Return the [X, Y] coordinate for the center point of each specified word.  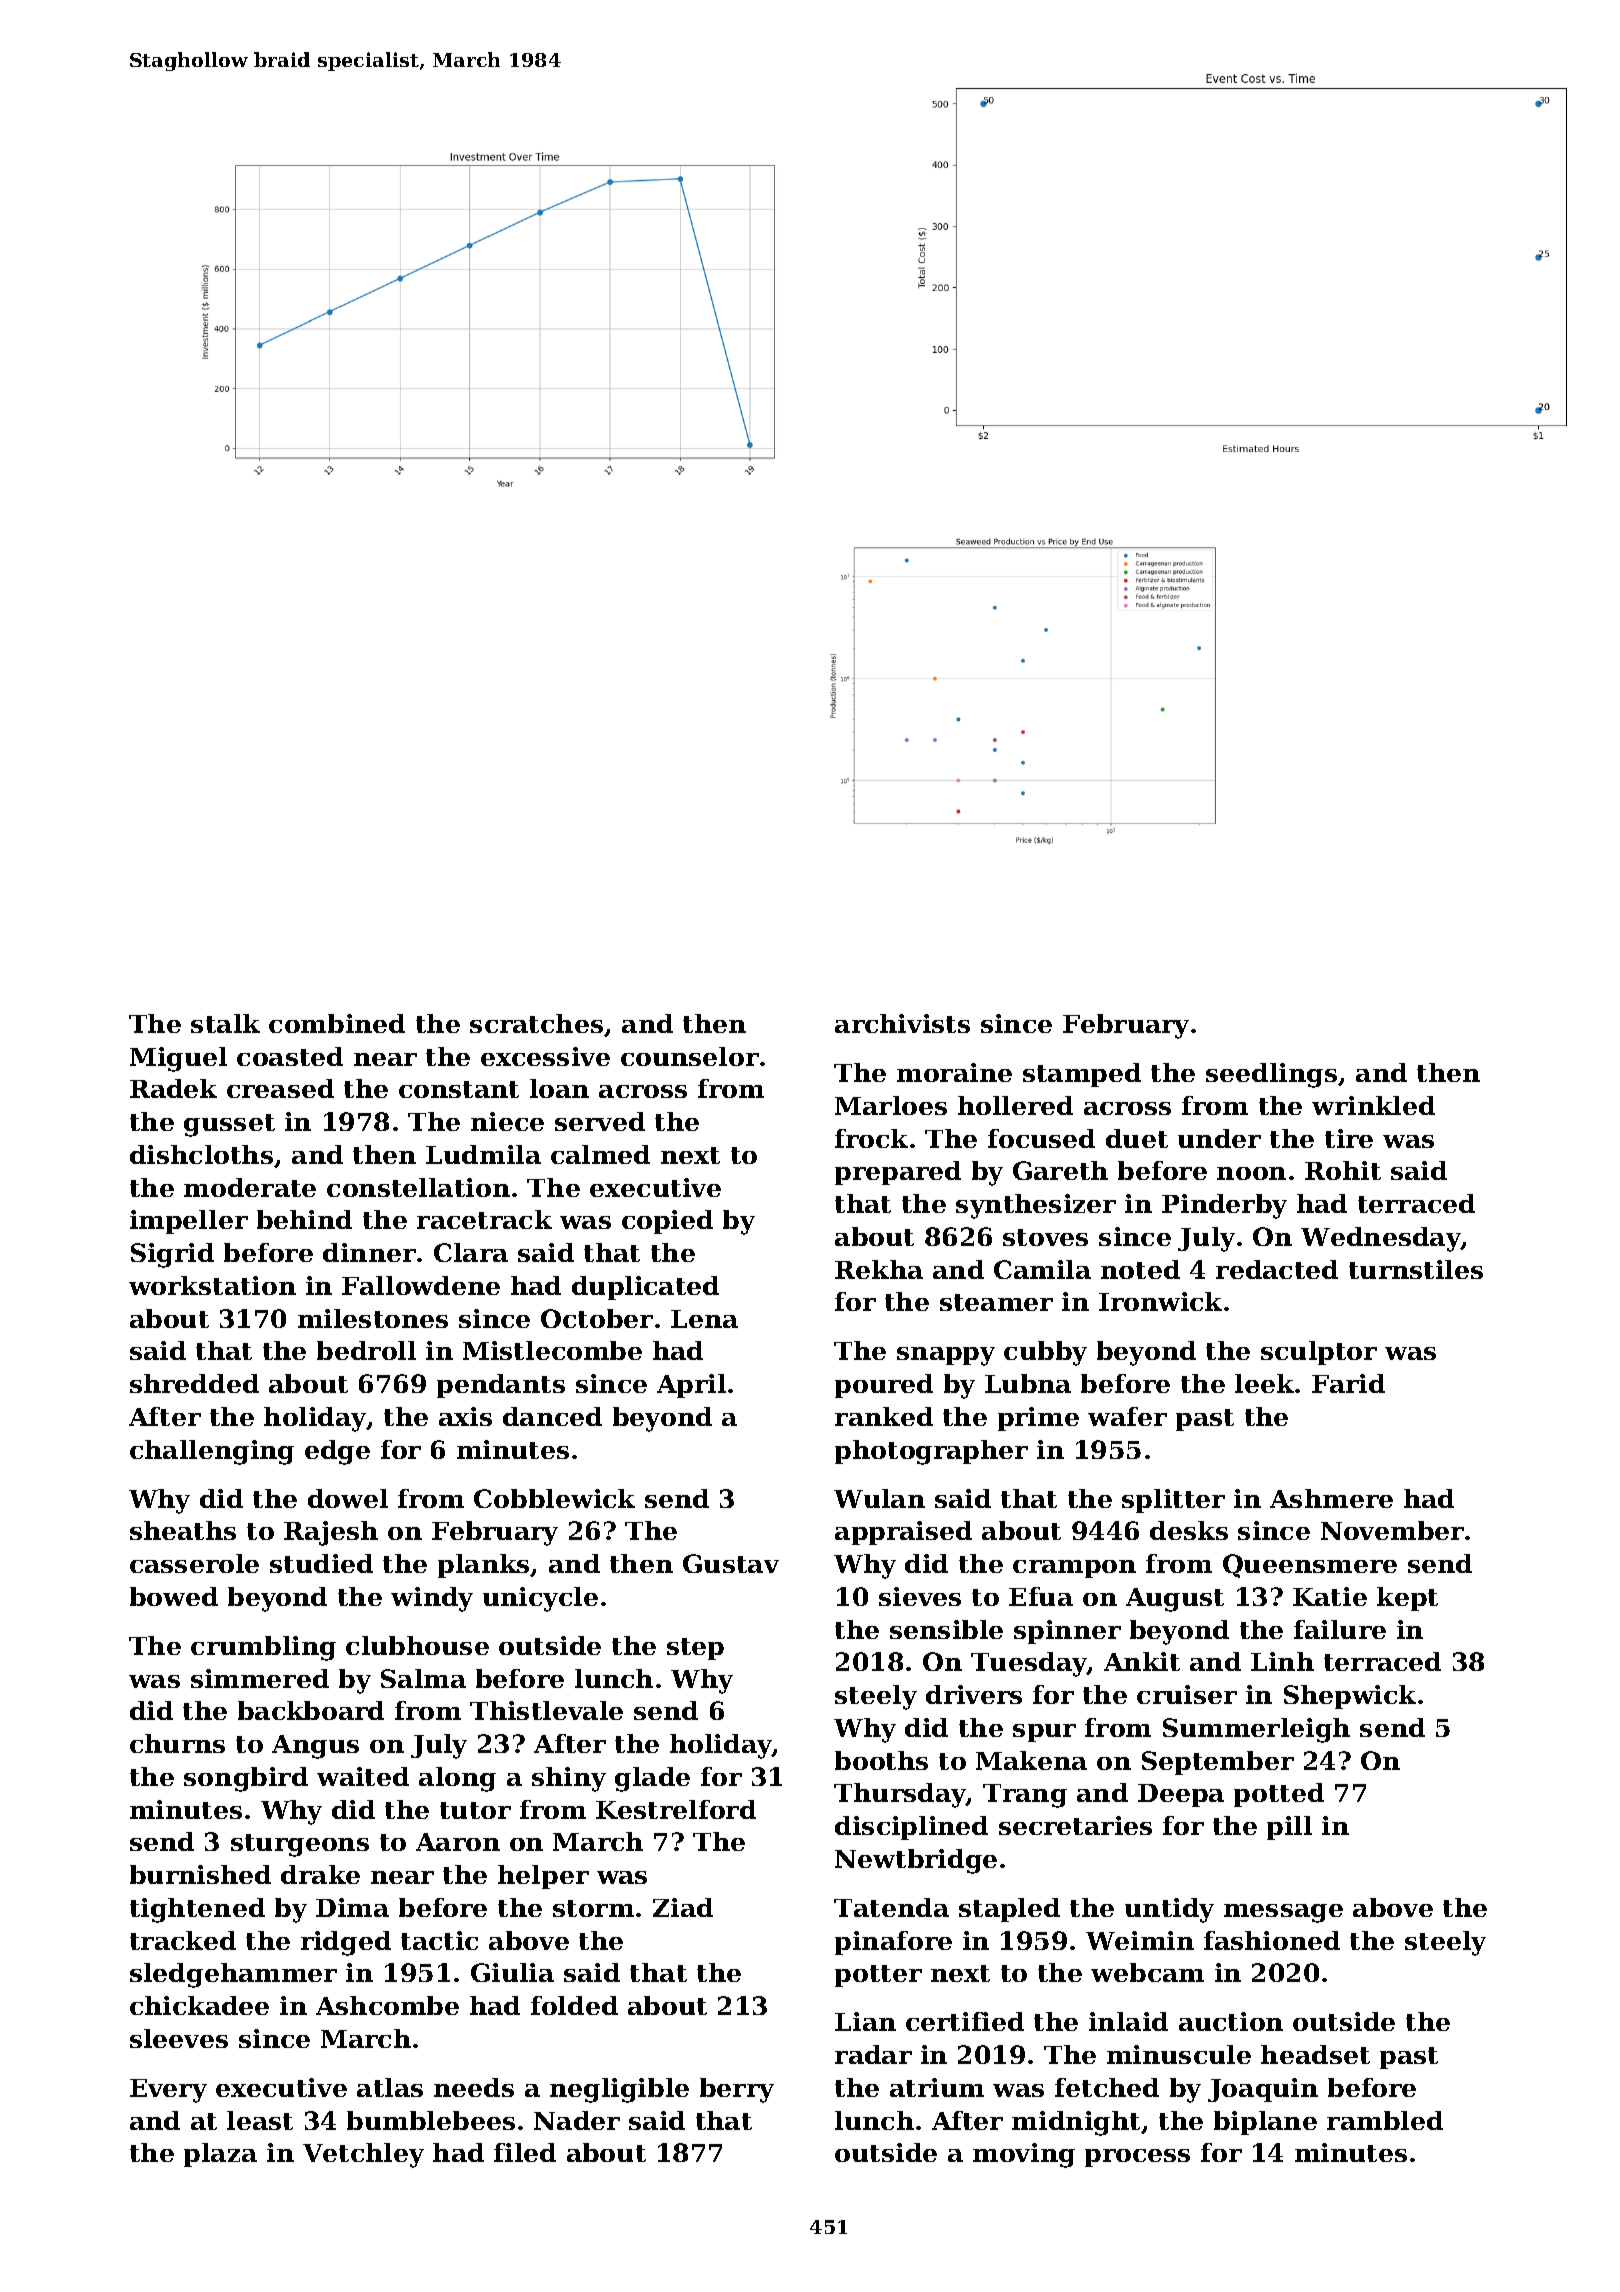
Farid [1348, 1383]
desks [1189, 1530]
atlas [390, 2087]
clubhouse [417, 1645]
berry [737, 2090]
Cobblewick [554, 1498]
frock [871, 1138]
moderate [250, 1187]
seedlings [1271, 1075]
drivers [974, 1694]
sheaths [183, 1530]
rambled [1385, 2120]
